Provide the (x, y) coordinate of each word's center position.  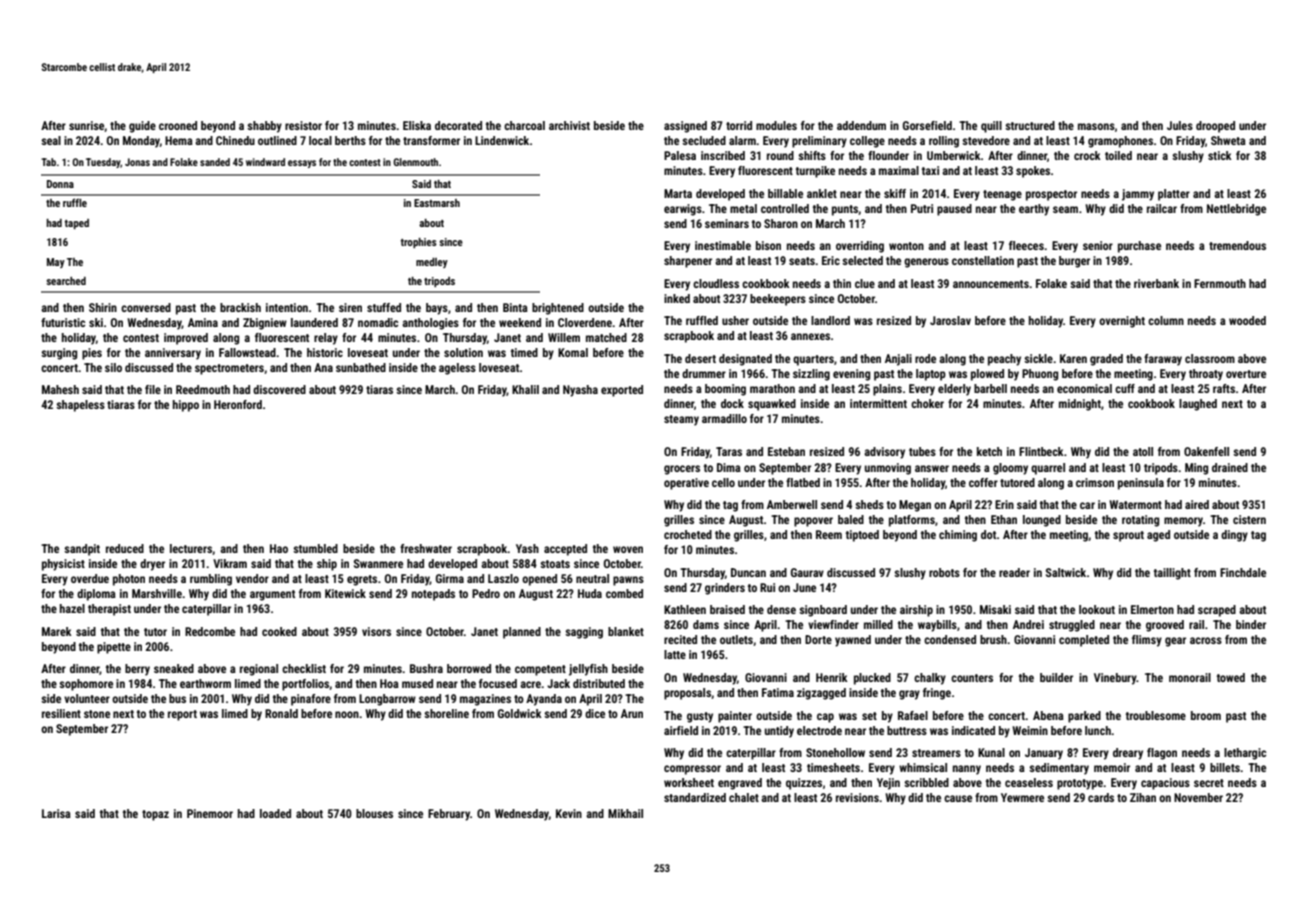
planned (522, 633)
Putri (922, 208)
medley (432, 263)
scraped (1217, 611)
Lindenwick (502, 140)
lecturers (191, 548)
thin (842, 283)
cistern (1249, 519)
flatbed (803, 482)
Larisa (56, 813)
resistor (303, 125)
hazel (72, 608)
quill (991, 127)
